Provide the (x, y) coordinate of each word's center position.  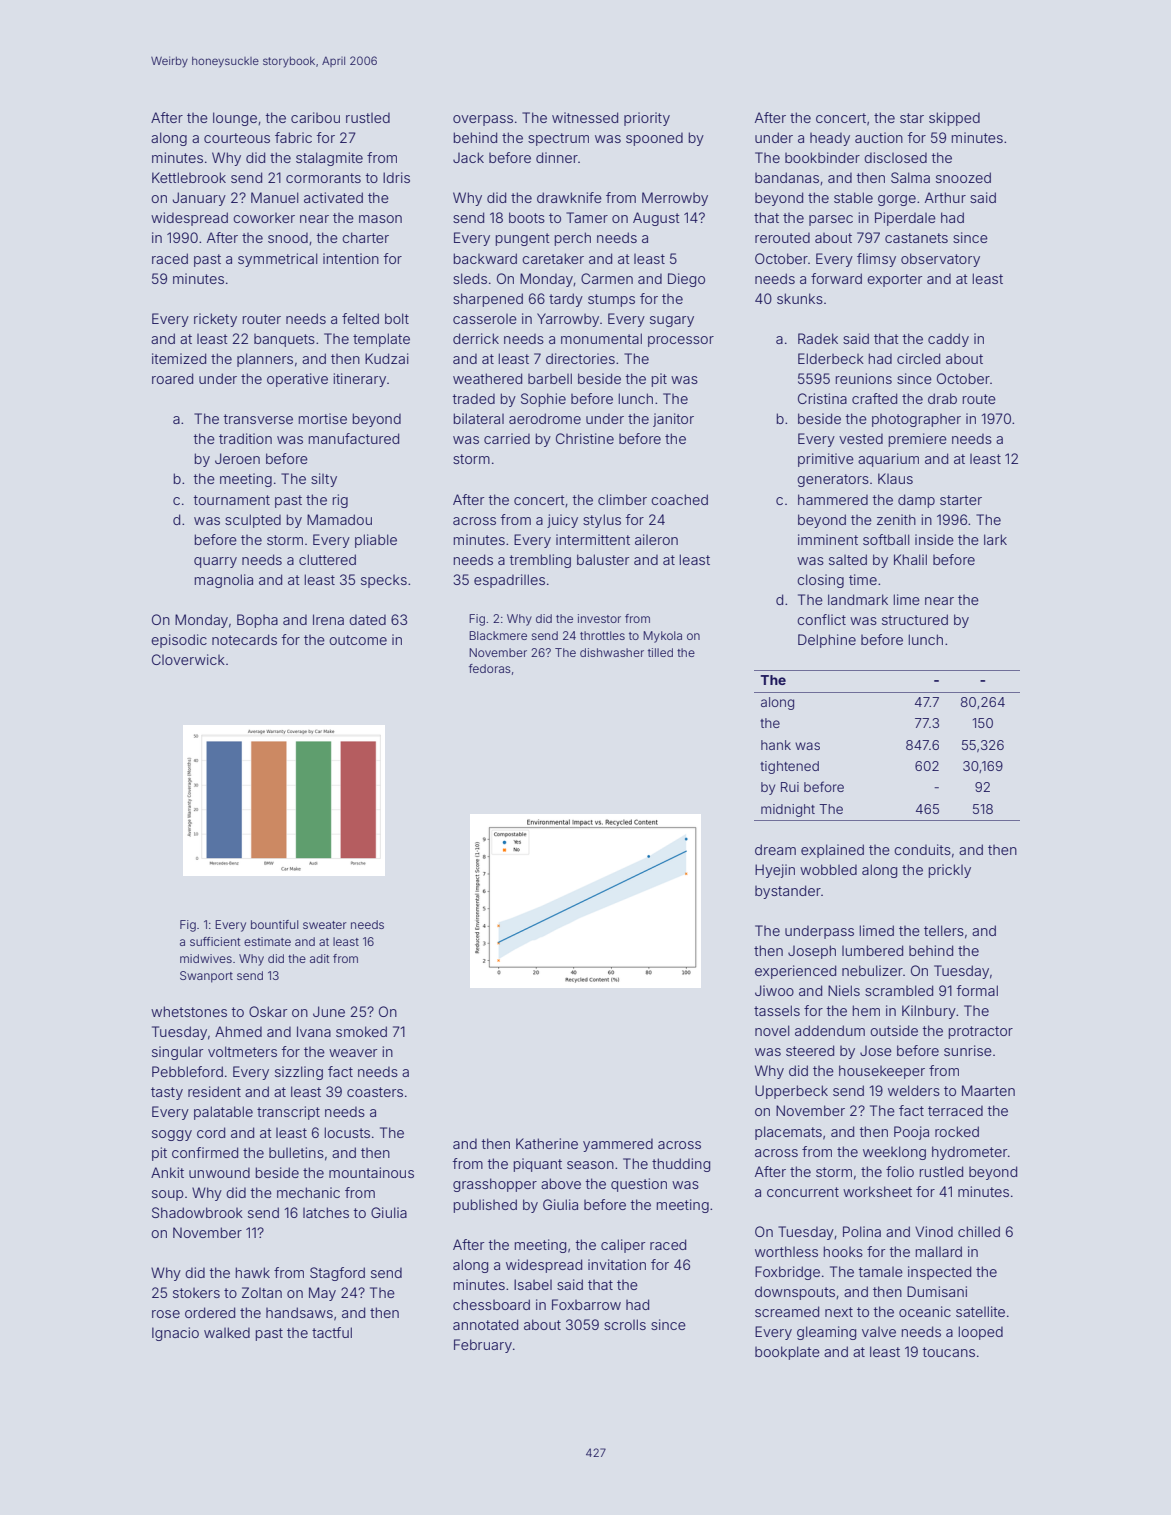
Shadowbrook (197, 1212)
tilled (660, 652)
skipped (954, 119)
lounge (235, 119)
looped (981, 1333)
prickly (950, 871)
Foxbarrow (586, 1304)
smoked (361, 1031)
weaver (353, 1053)
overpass (483, 120)
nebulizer (872, 970)
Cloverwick (188, 659)
